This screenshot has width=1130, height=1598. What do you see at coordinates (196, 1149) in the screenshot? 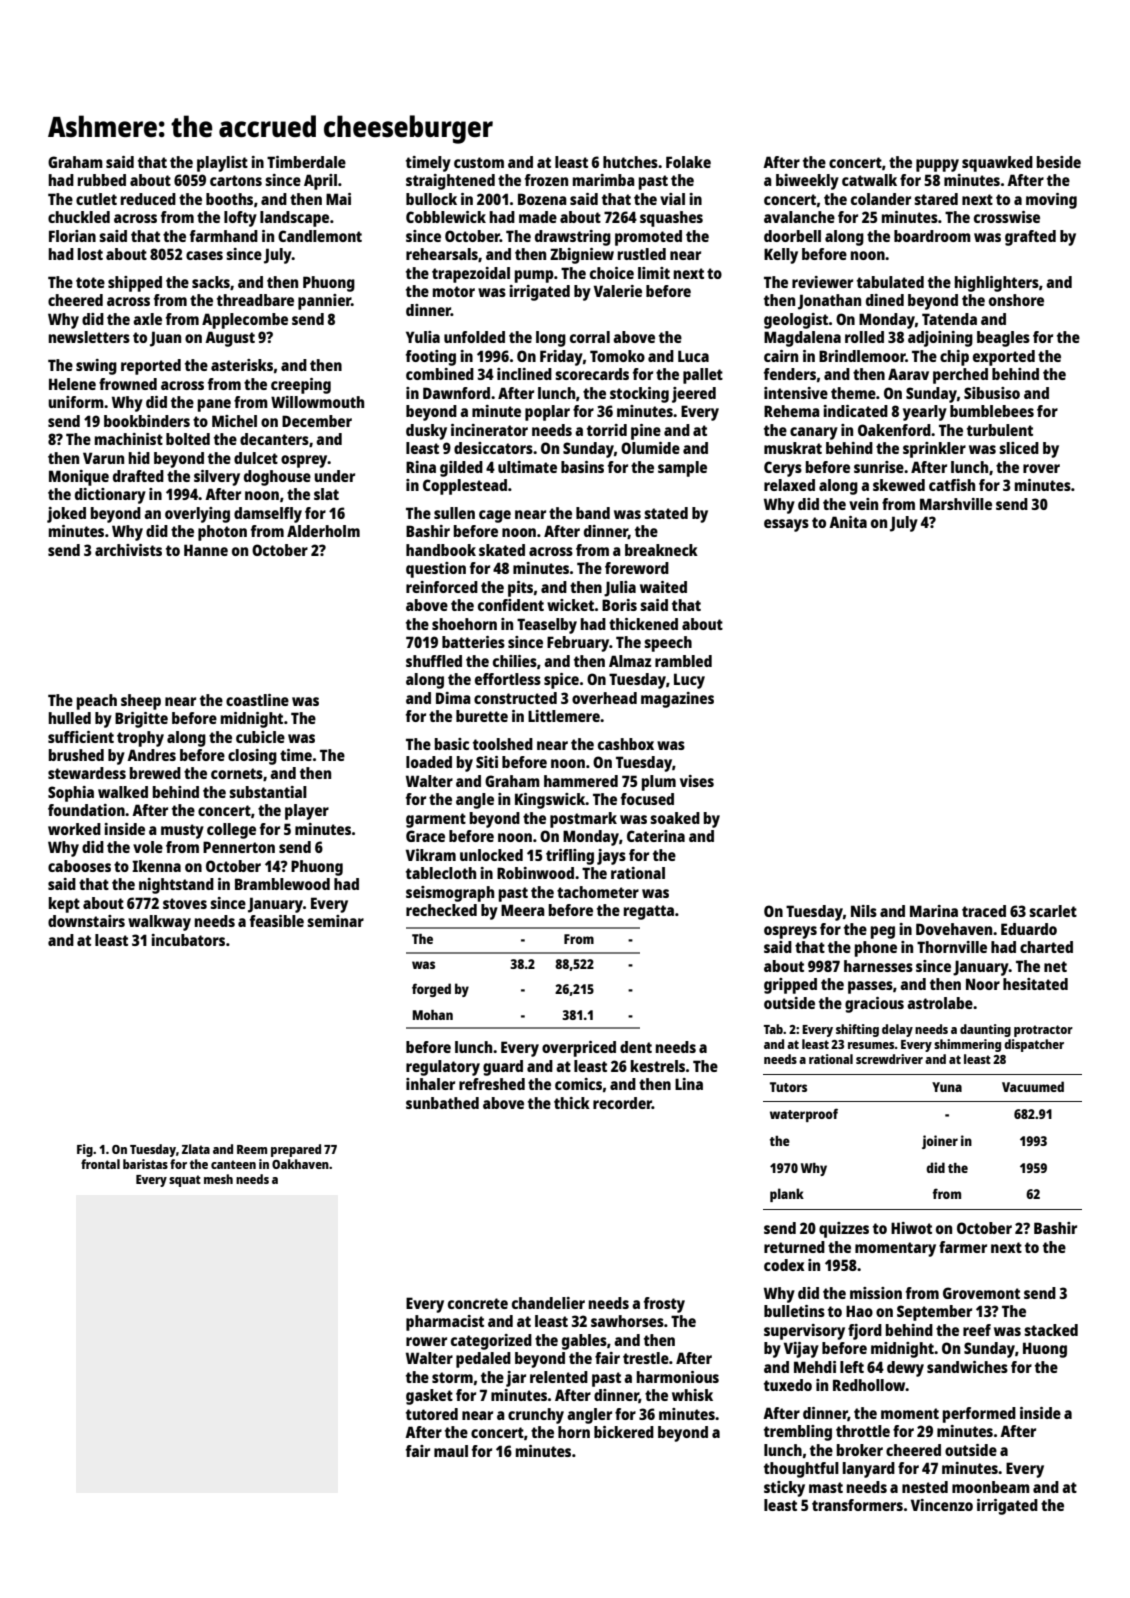
I see `Zlata` at bounding box center [196, 1149].
